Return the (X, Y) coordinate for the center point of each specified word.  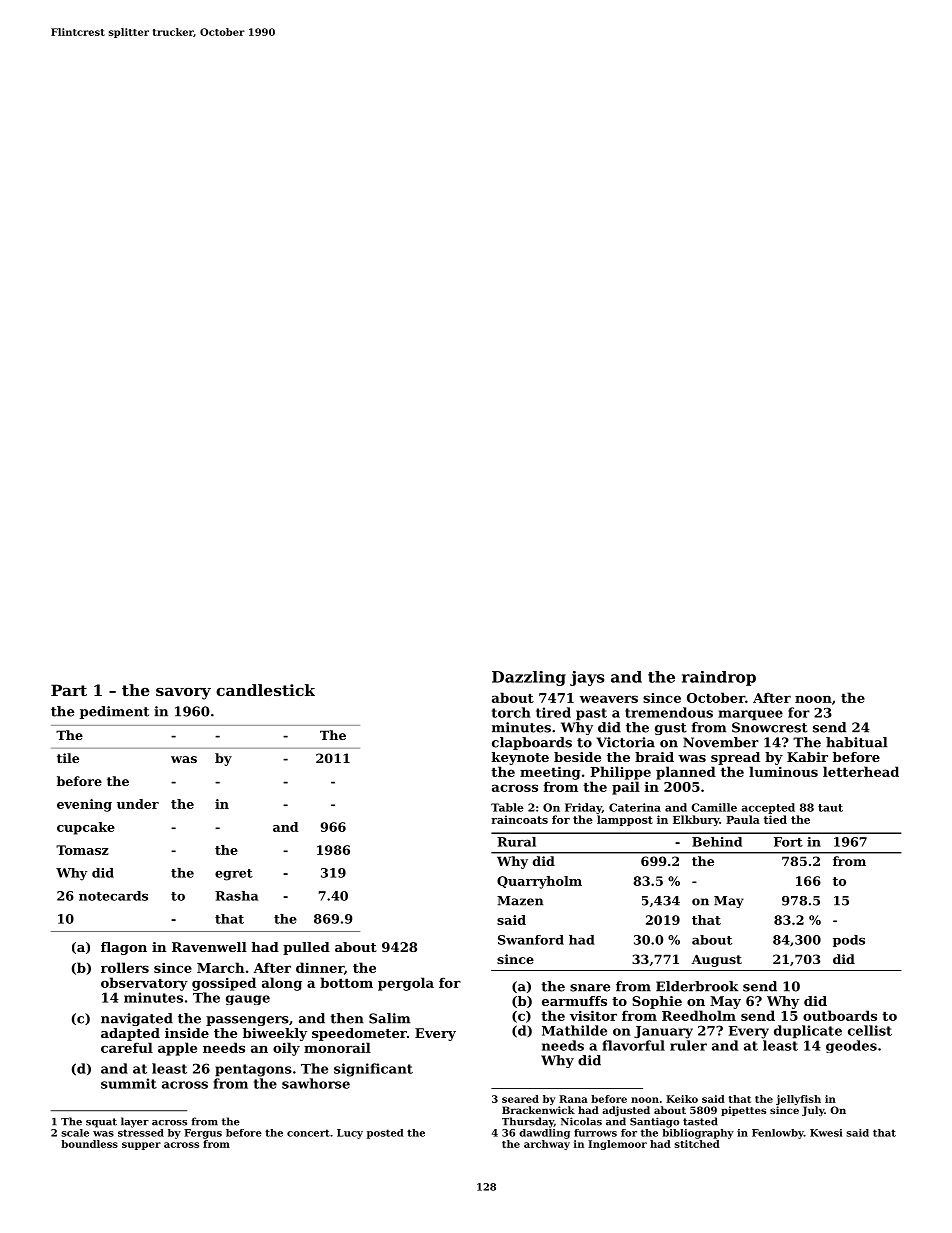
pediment (114, 712)
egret (234, 875)
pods (849, 941)
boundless (89, 1144)
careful (127, 1047)
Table (507, 807)
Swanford (531, 940)
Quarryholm (539, 882)
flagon (124, 948)
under (138, 804)
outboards (840, 1015)
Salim (389, 1018)
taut (830, 808)
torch (511, 712)
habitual (856, 742)
